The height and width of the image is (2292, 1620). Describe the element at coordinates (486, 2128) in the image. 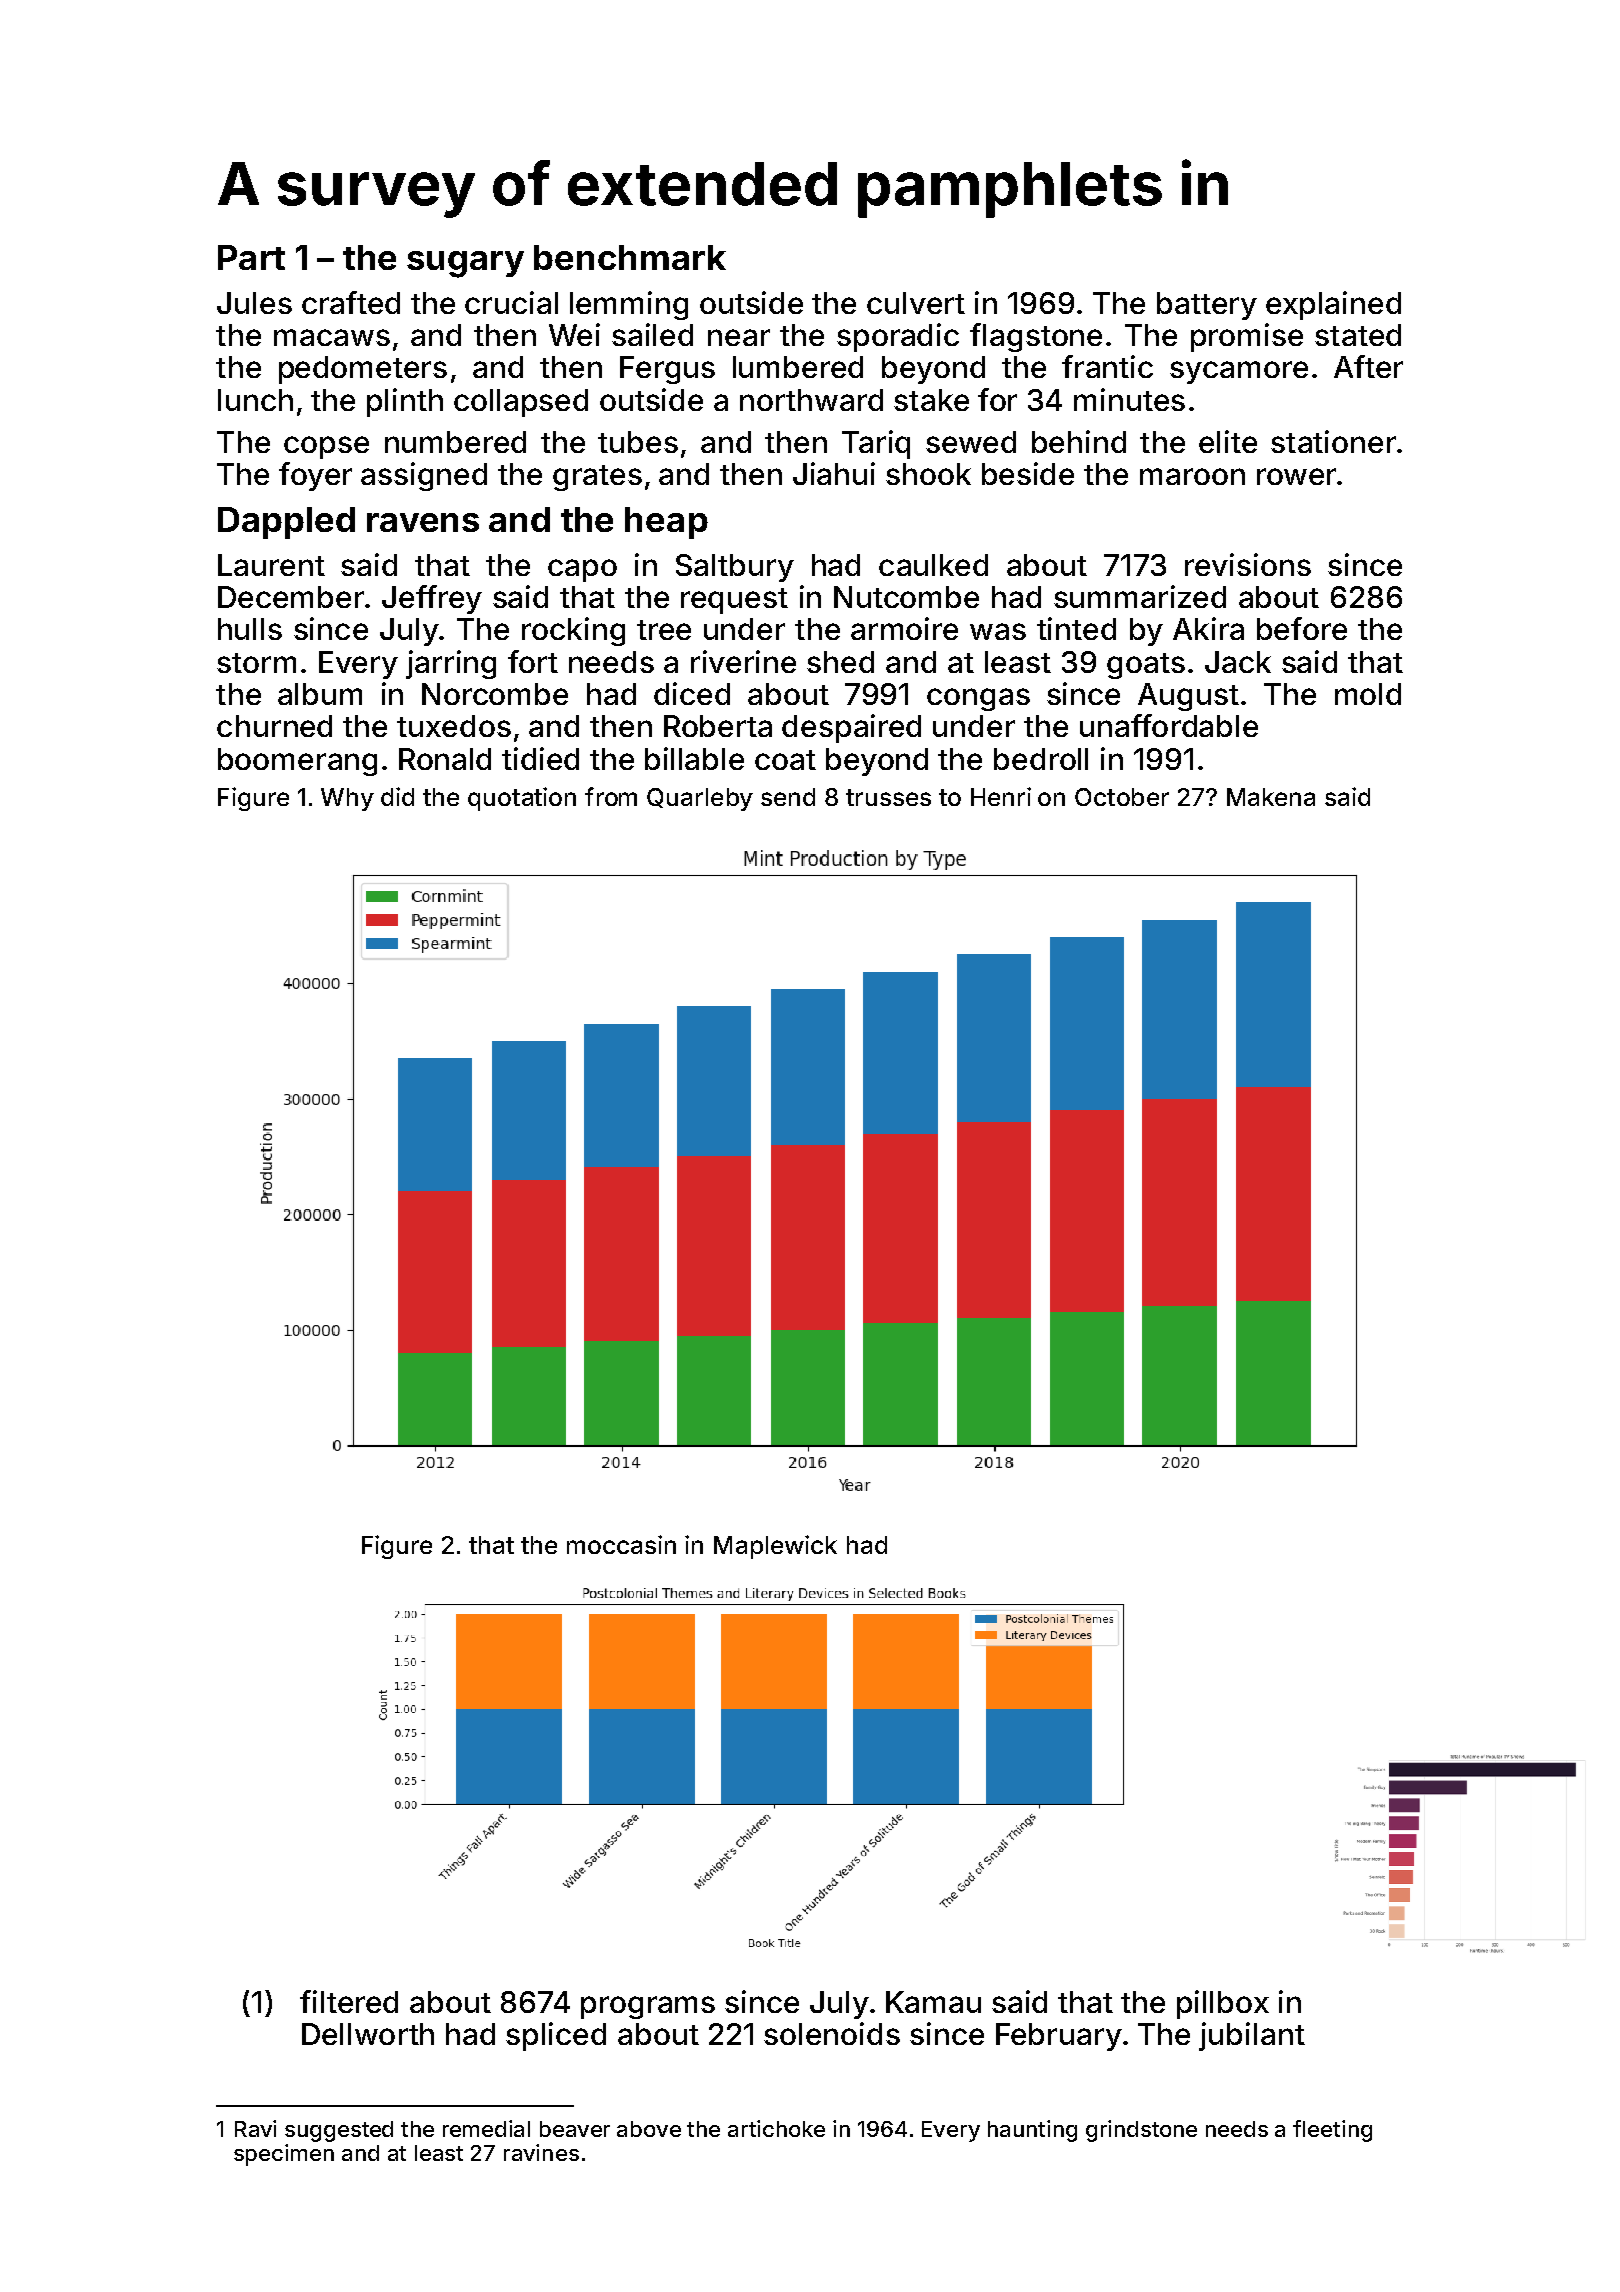

I see `remedial` at that location.
